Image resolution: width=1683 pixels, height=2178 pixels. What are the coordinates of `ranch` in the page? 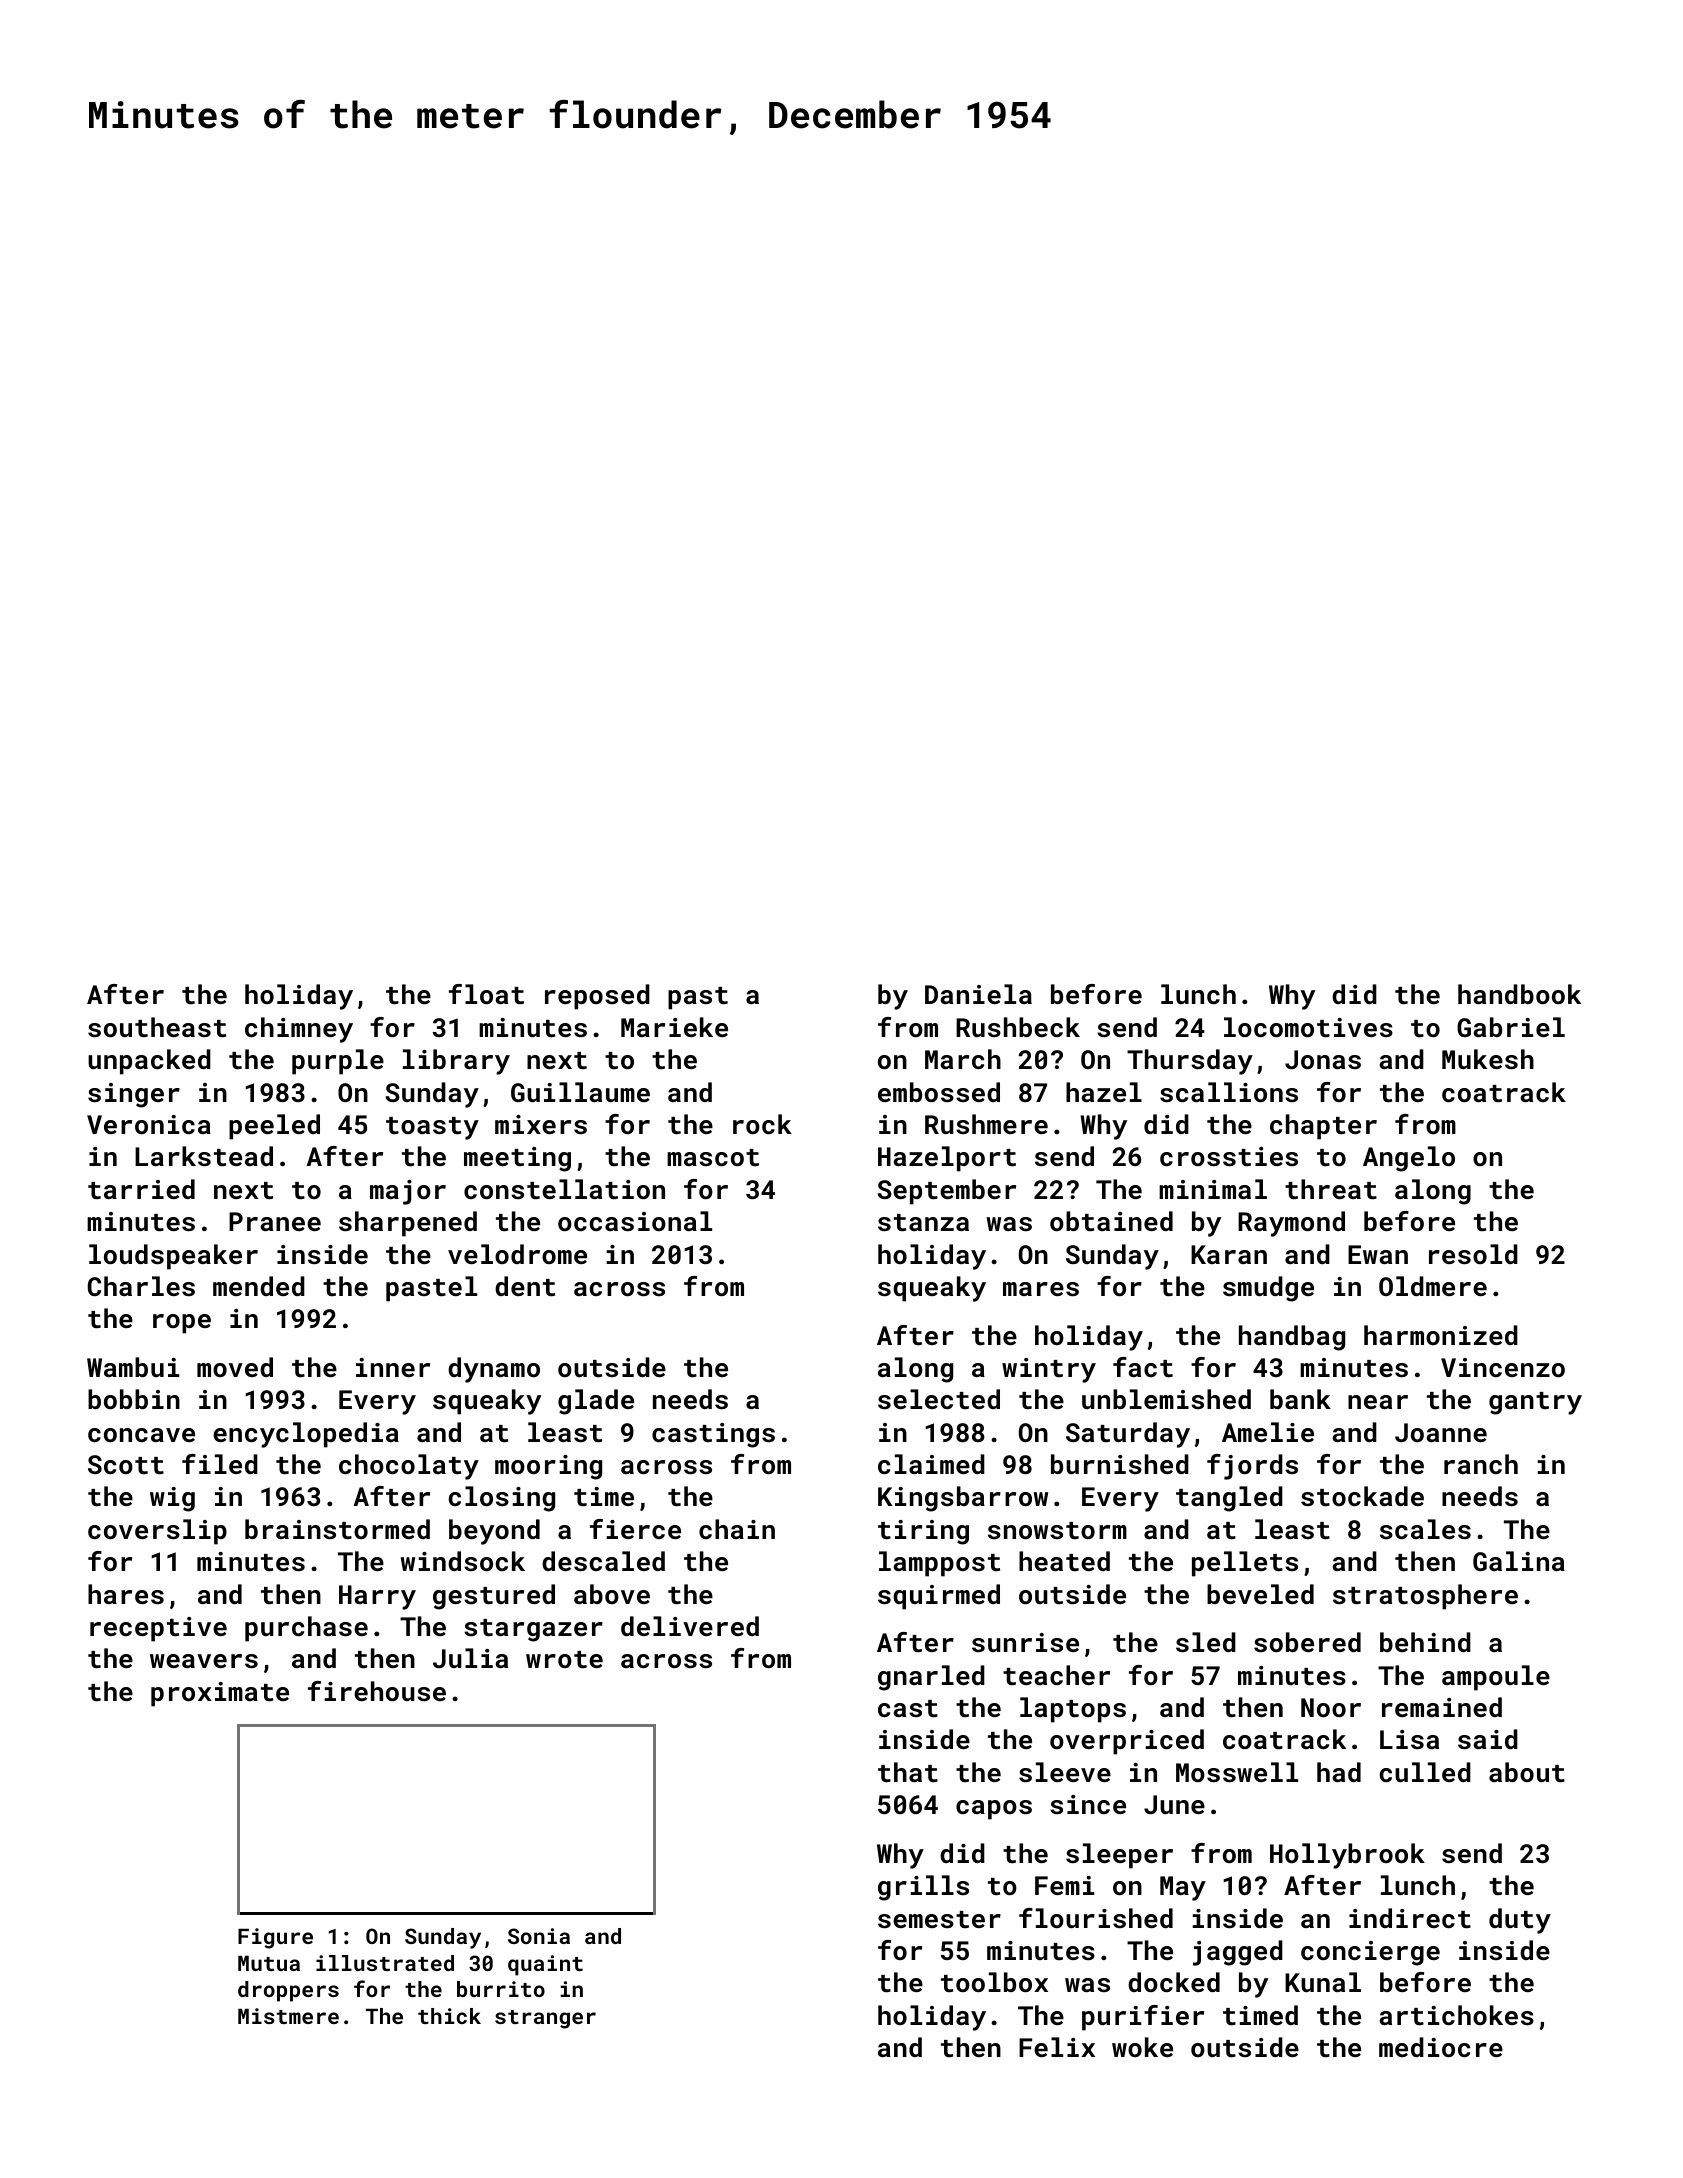 It's located at (1481, 1464).
